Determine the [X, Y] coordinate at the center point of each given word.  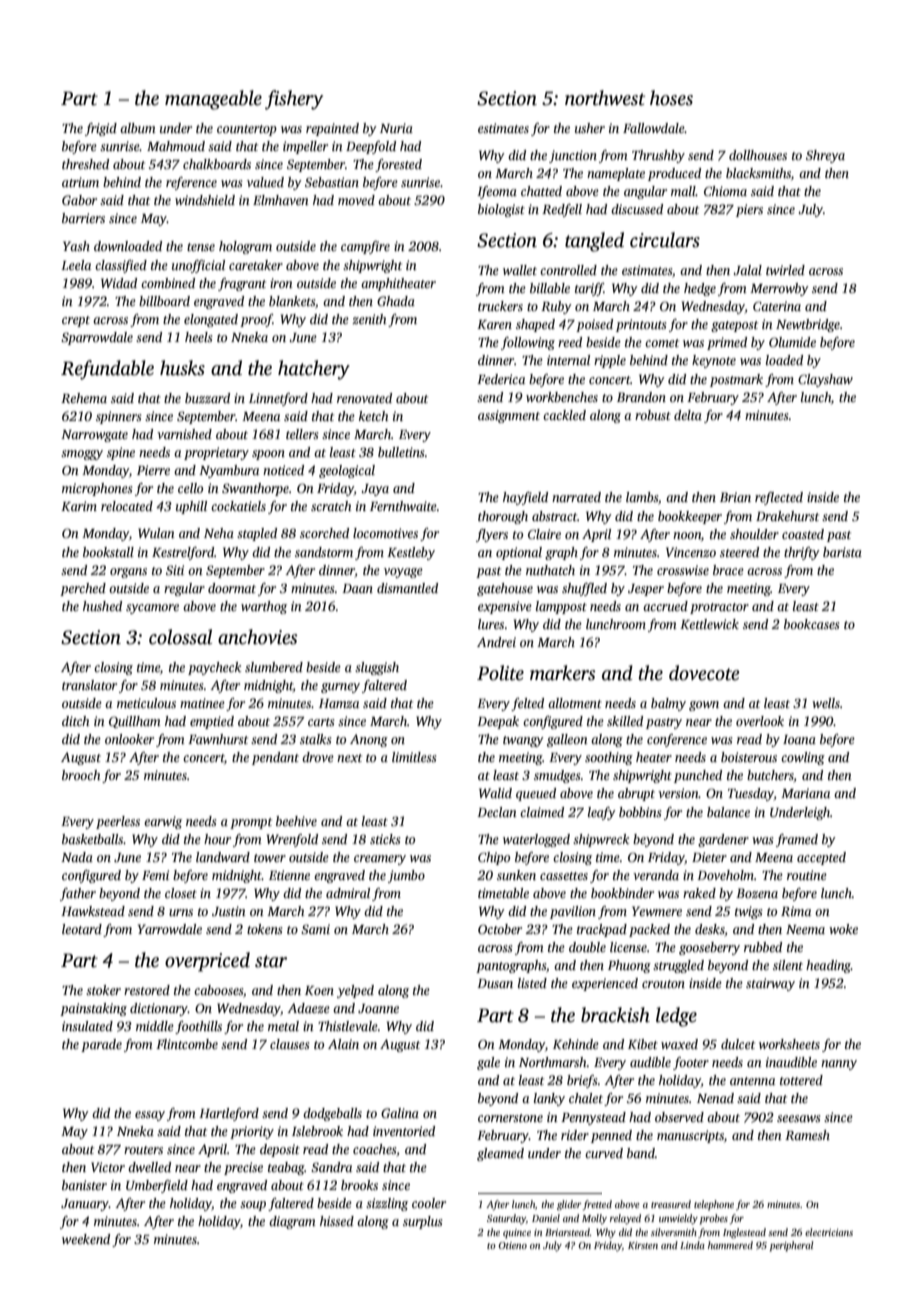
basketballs [93, 839]
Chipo [494, 858]
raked [699, 893]
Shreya [825, 156]
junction [573, 156]
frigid [101, 129]
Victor [108, 1167]
